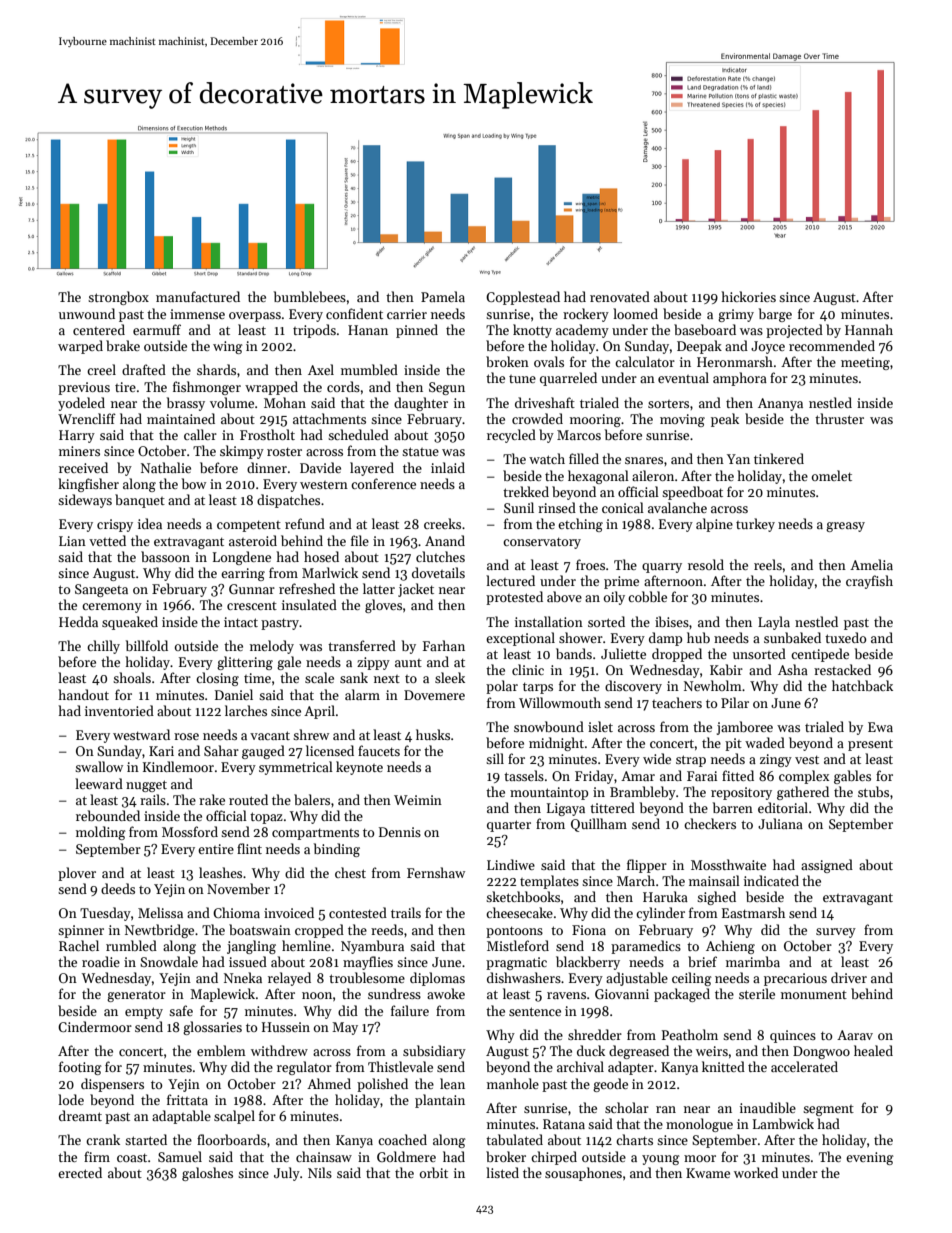 Image resolution: width=952 pixels, height=1233 pixels. Describe the element at coordinates (81, 404) in the page. I see `yodeled` at that location.
